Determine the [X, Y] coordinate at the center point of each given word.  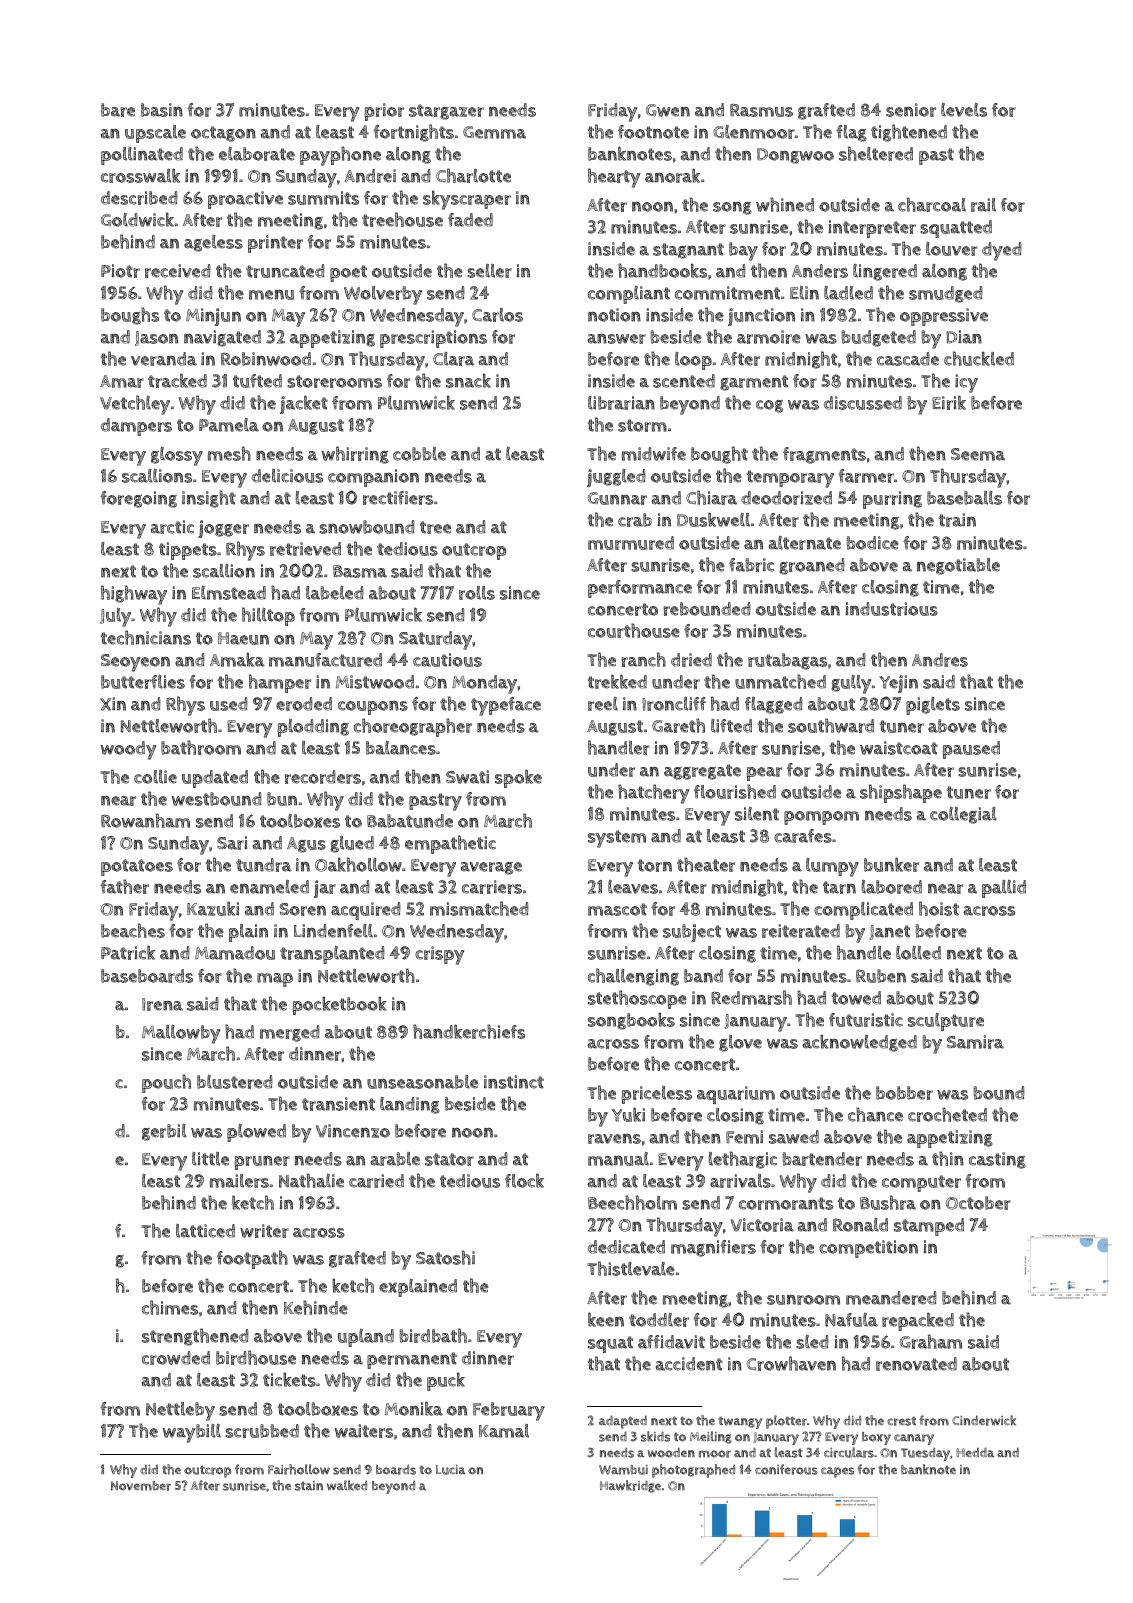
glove [740, 1043]
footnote [653, 132]
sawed [794, 1137]
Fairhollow [299, 1469]
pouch [166, 1083]
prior [384, 112]
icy [966, 383]
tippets [188, 551]
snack [468, 380]
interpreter [872, 229]
